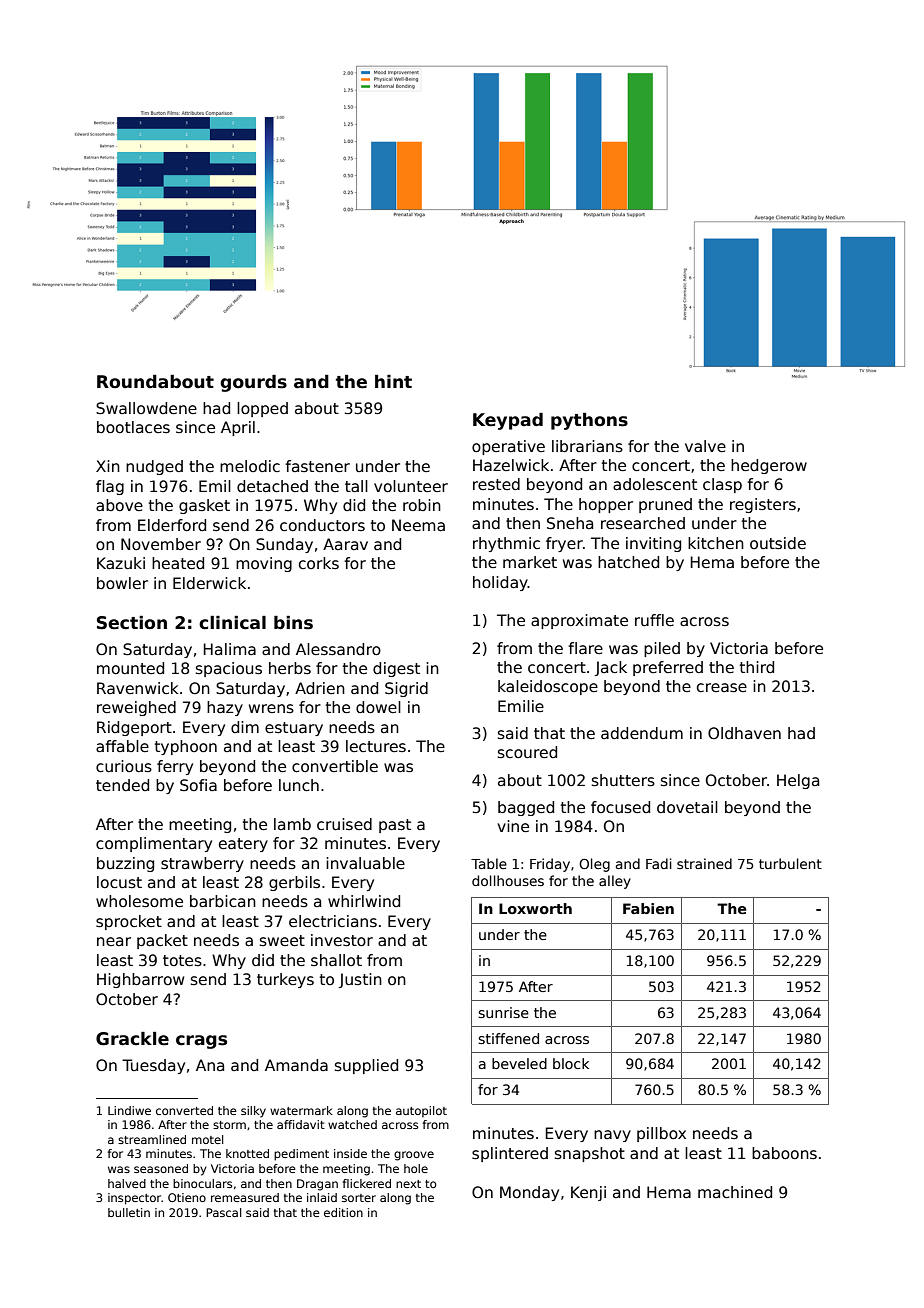  What do you see at coordinates (343, 1212) in the screenshot?
I see `edition` at bounding box center [343, 1212].
